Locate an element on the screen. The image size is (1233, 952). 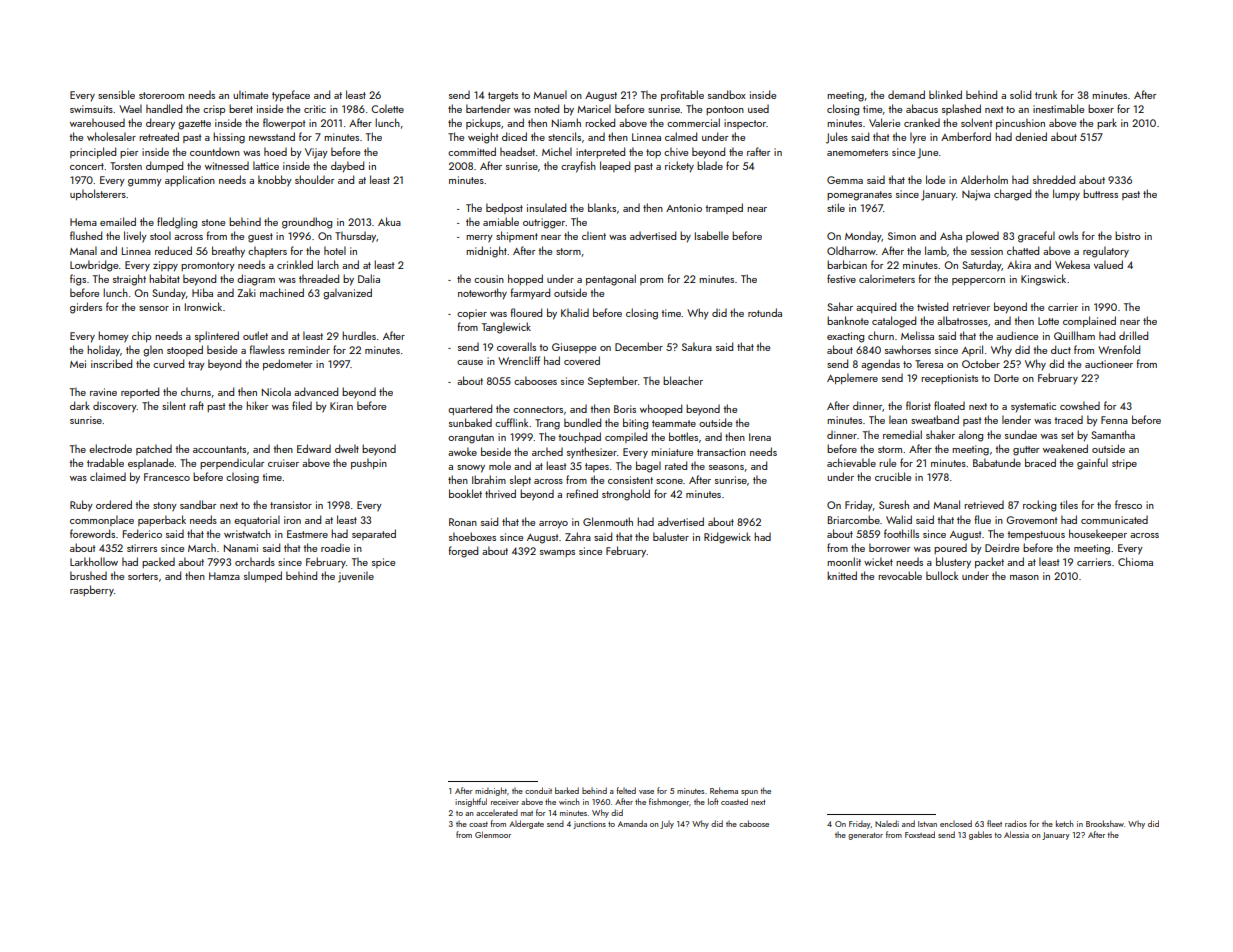
farmyard is located at coordinates (530, 294).
